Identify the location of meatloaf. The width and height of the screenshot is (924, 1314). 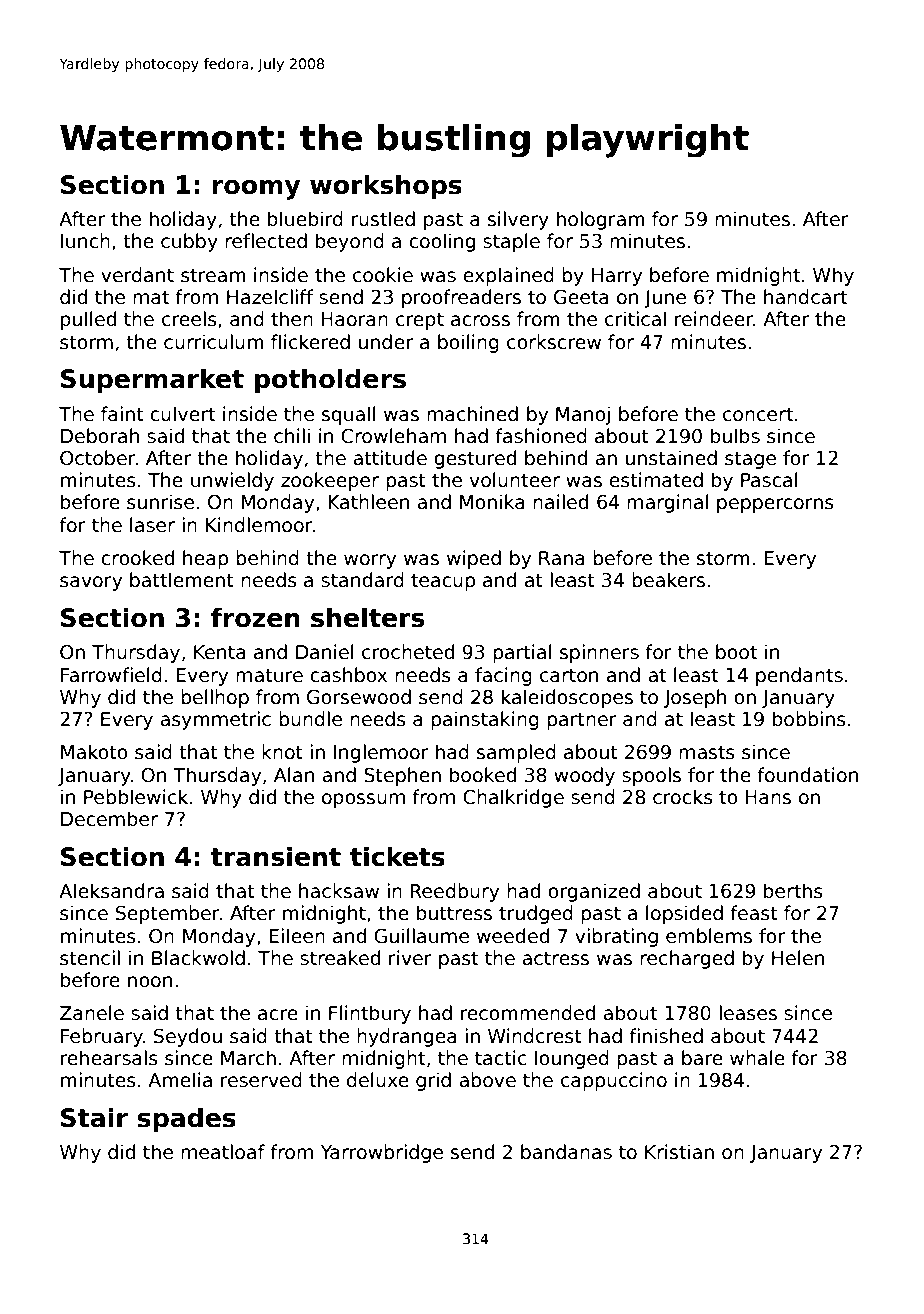
(223, 1152).
